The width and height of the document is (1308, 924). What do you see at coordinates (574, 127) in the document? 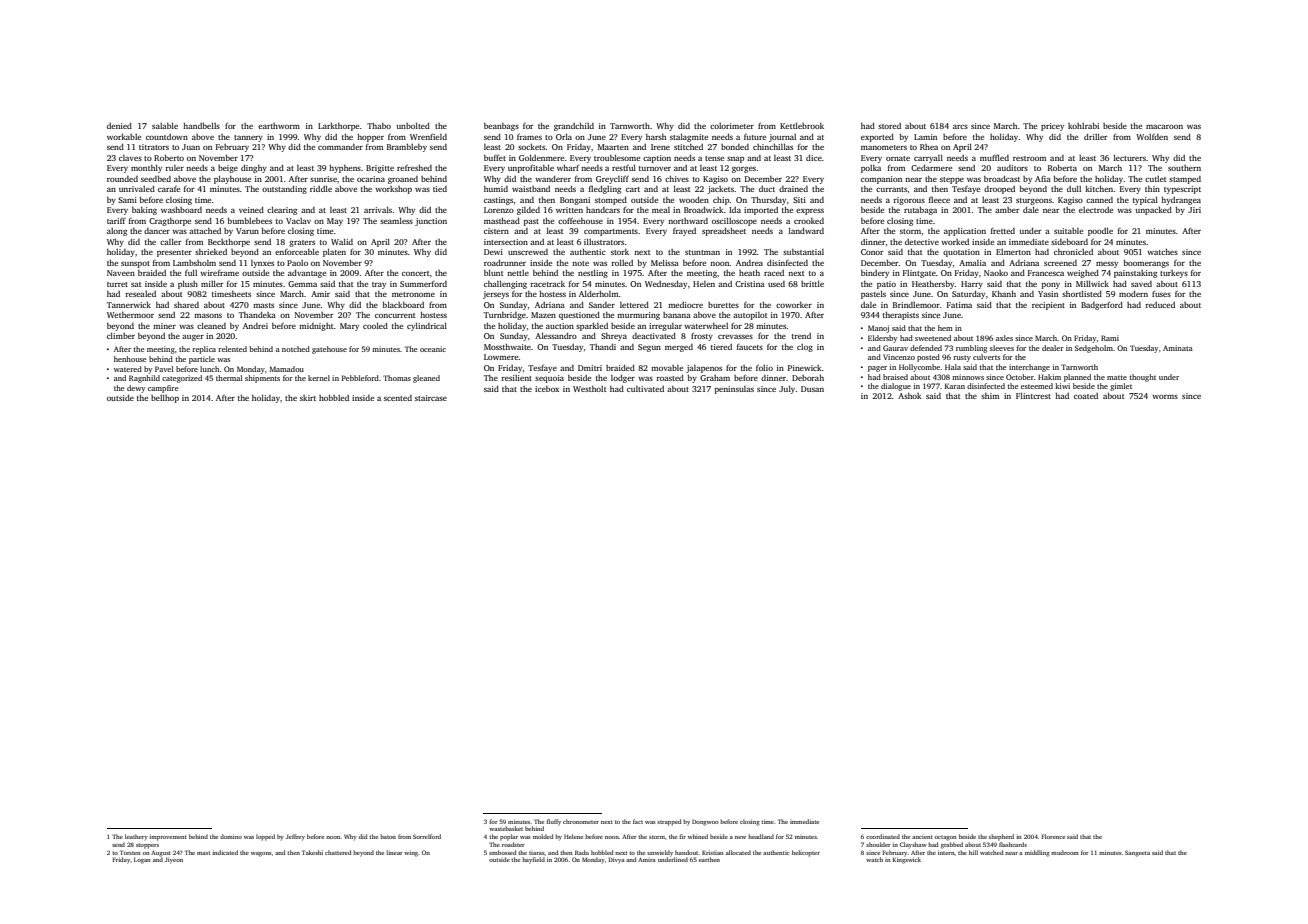
I see `grandchild` at bounding box center [574, 127].
